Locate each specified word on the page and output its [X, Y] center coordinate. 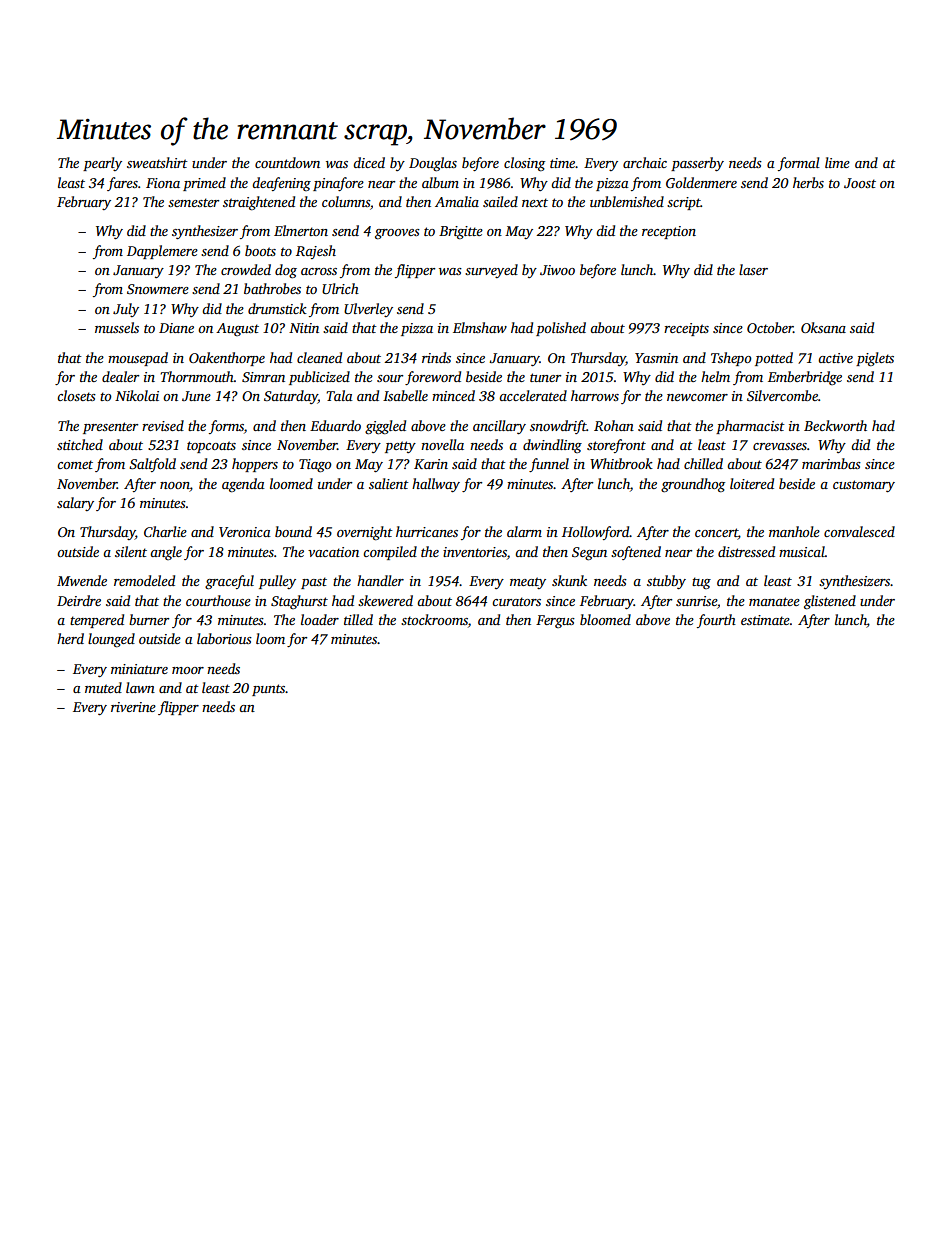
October [770, 327]
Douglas [433, 164]
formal [799, 164]
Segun [589, 554]
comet [75, 464]
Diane [176, 328]
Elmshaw [480, 327]
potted [774, 359]
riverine [133, 707]
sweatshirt [157, 162]
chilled [703, 463]
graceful [229, 582]
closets [76, 395]
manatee [774, 601]
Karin [431, 464]
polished [561, 329]
